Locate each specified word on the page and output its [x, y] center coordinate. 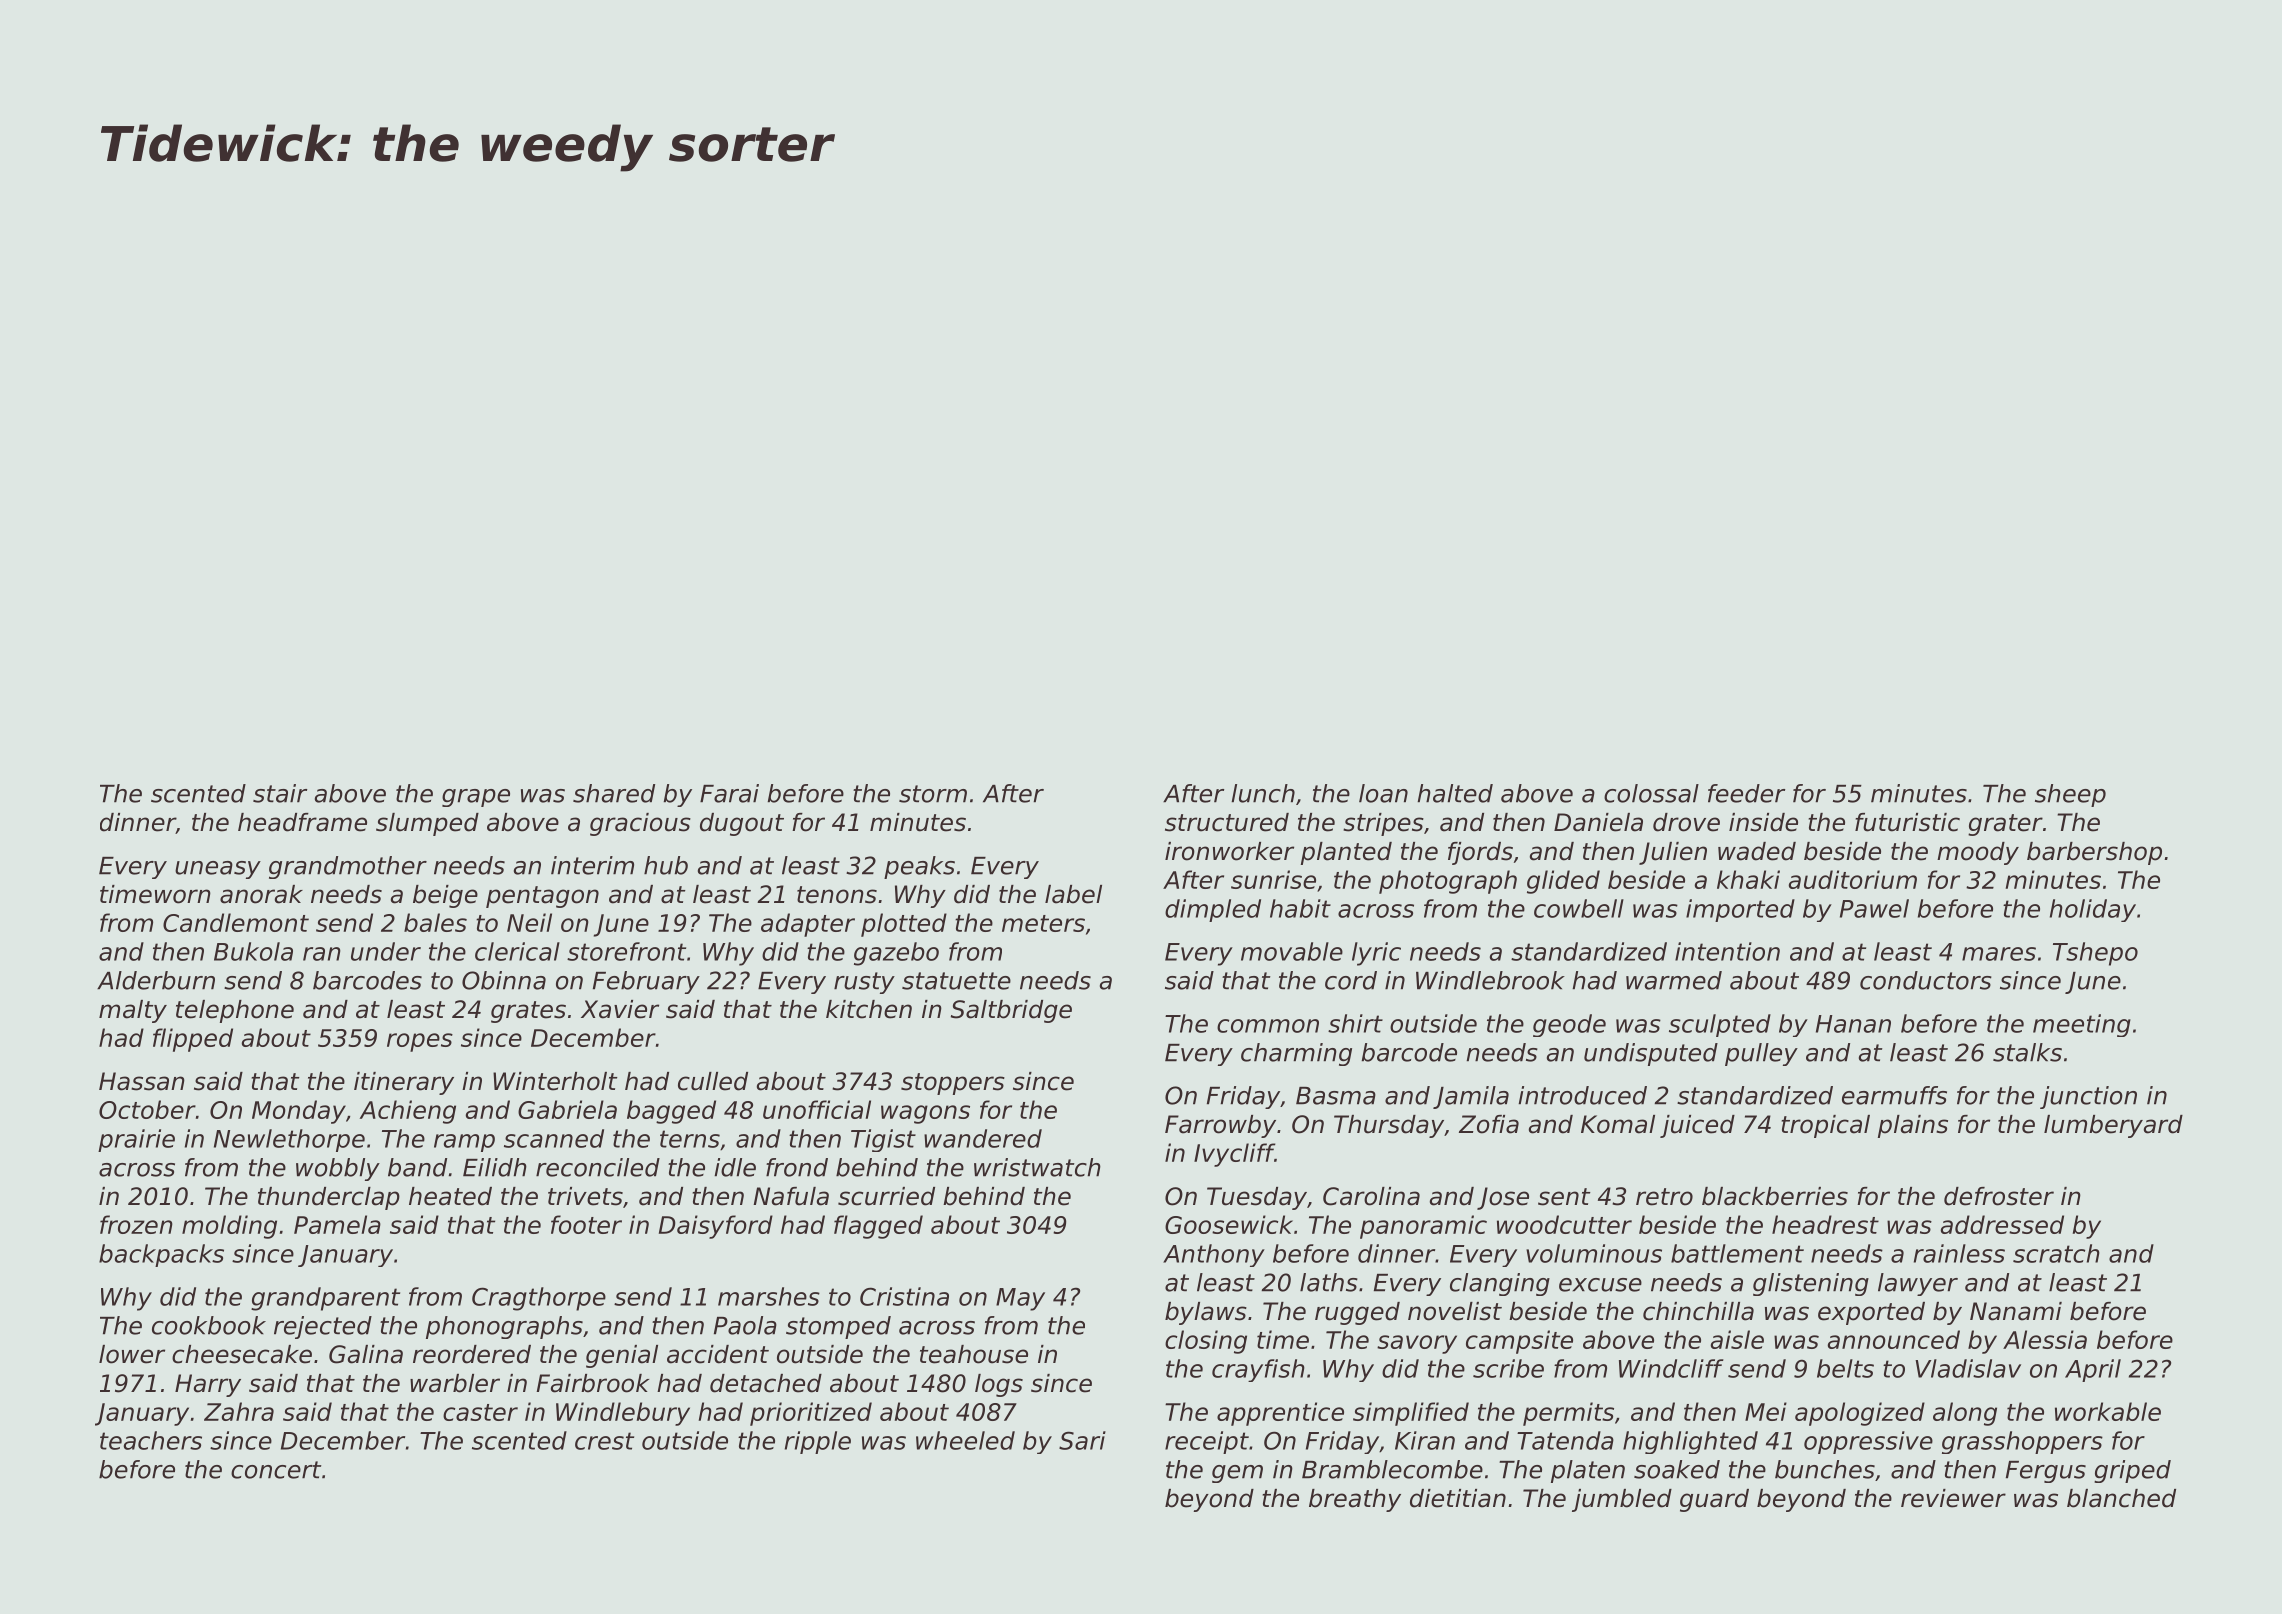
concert [276, 1470]
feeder [1746, 793]
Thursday [1389, 1126]
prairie [136, 1140]
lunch [1263, 793]
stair [280, 793]
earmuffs [1894, 1095]
